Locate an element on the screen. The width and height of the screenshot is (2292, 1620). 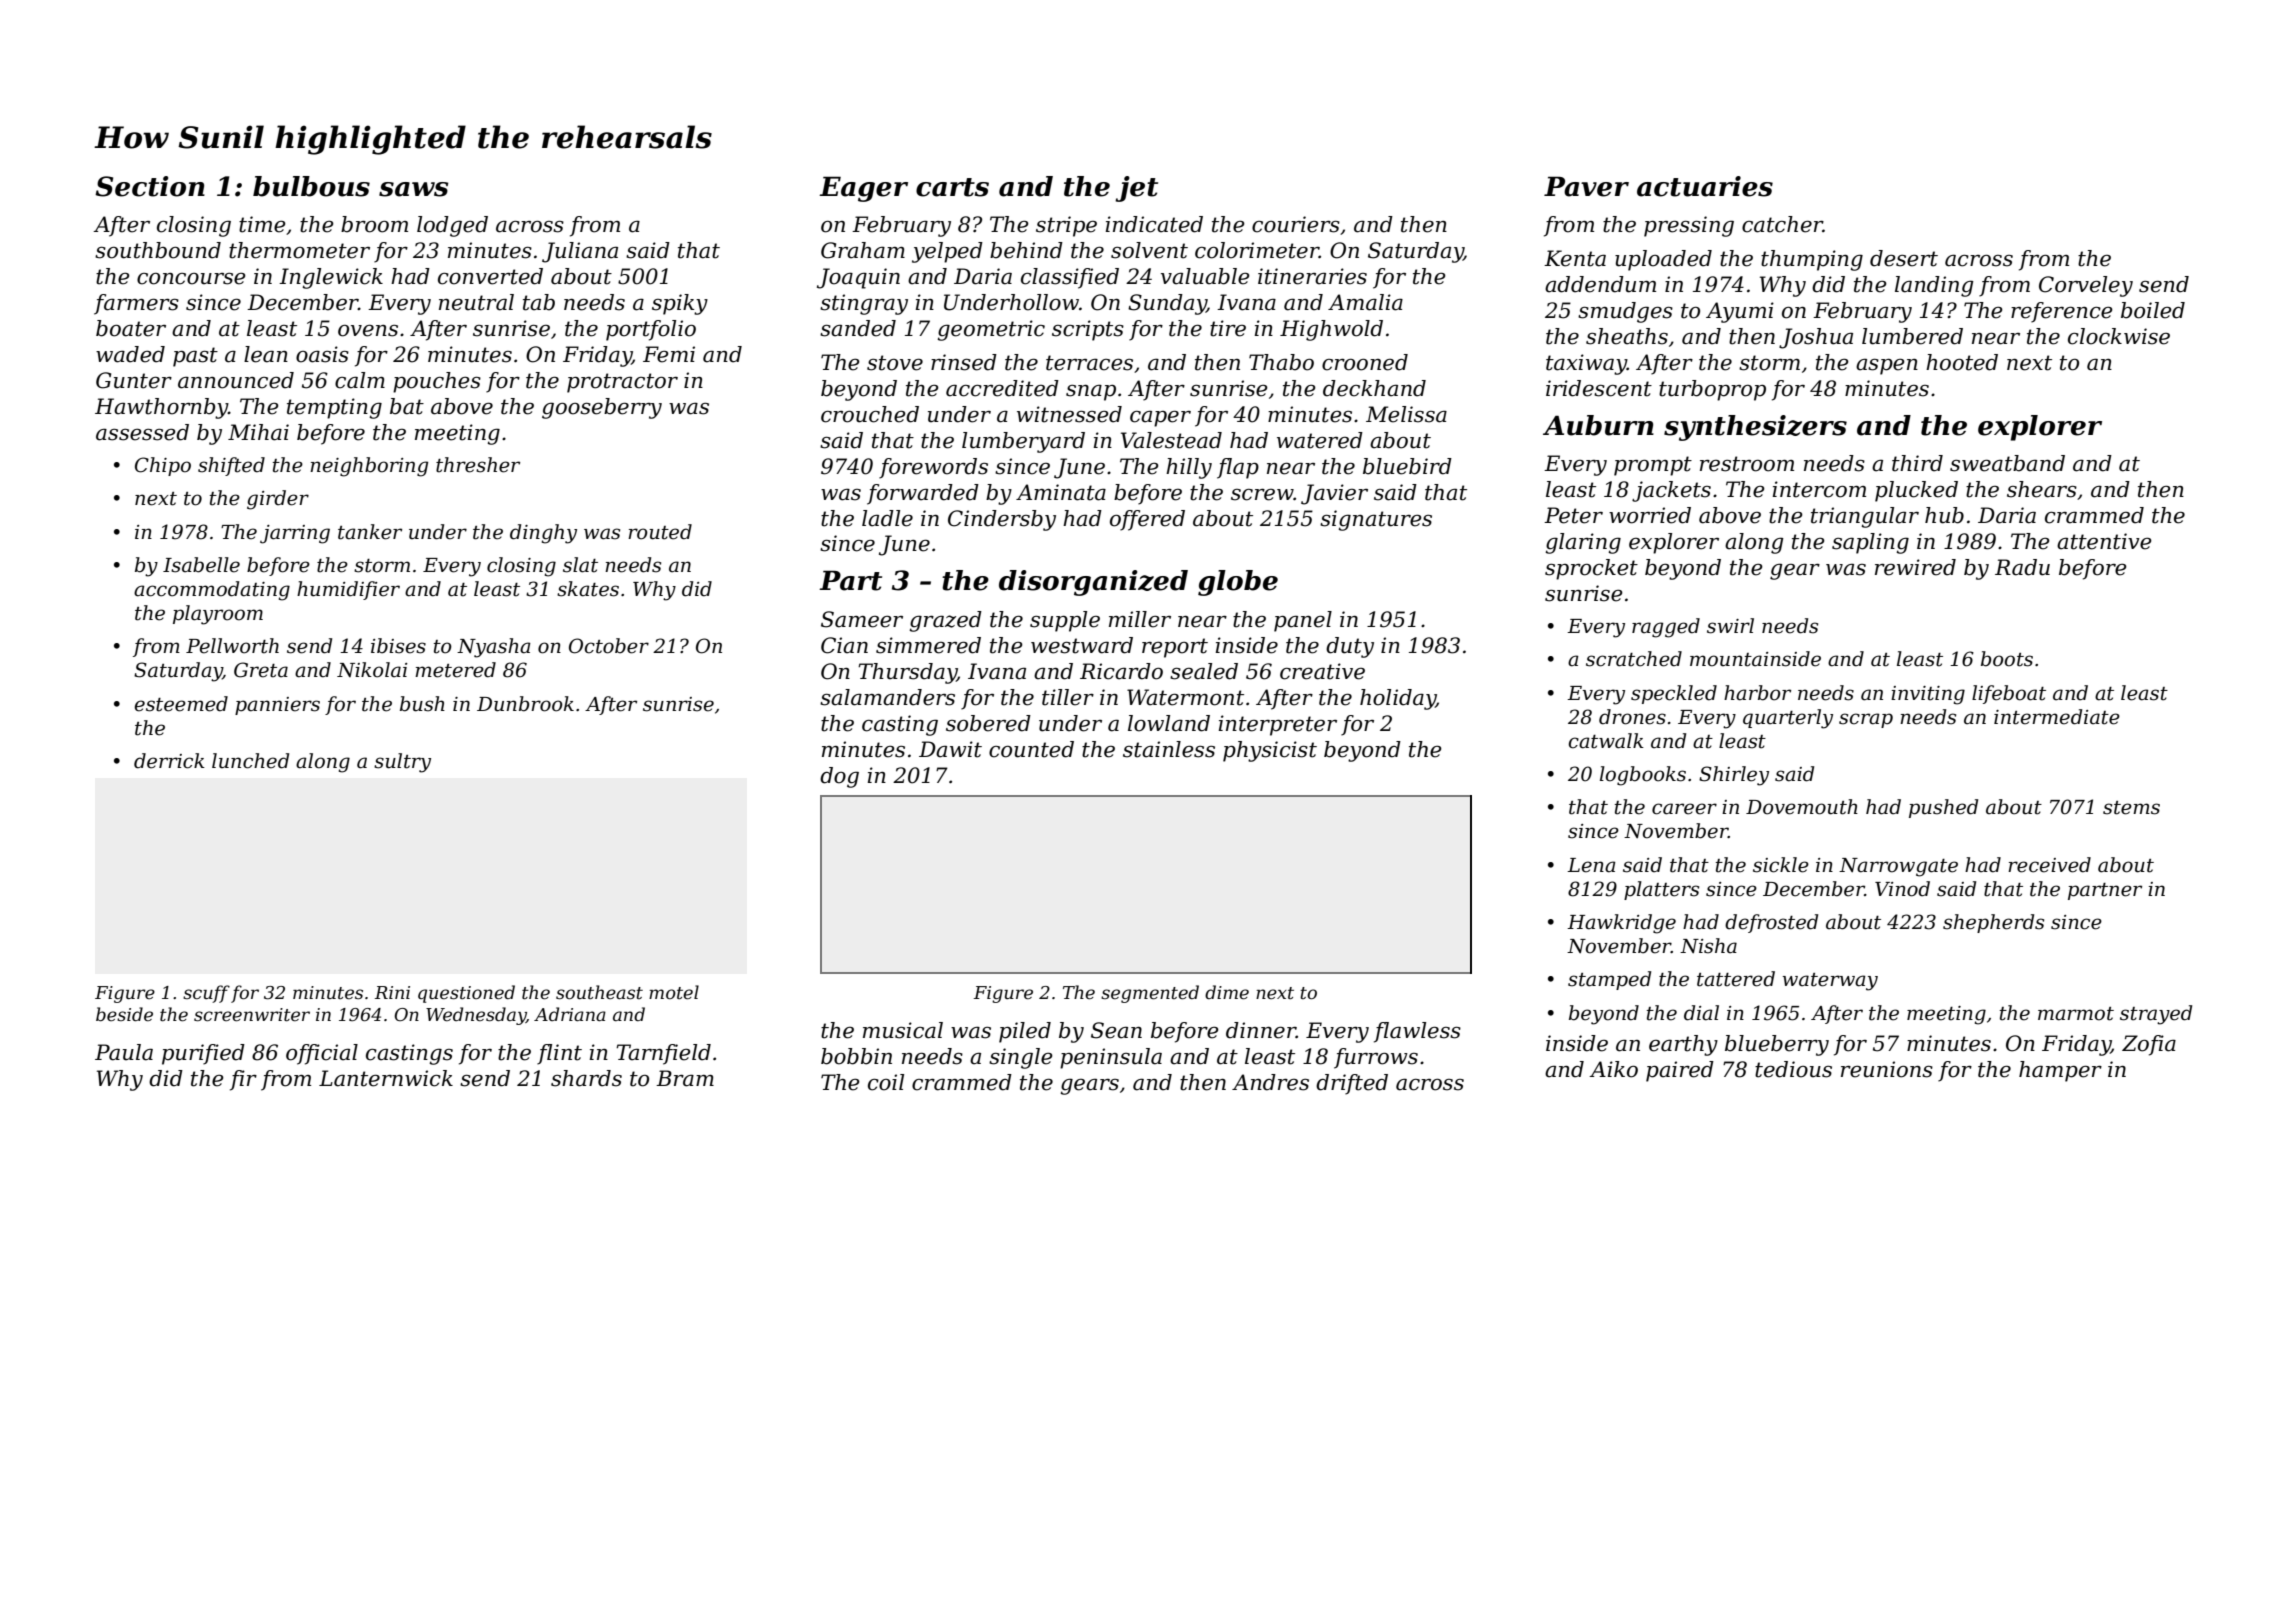
sapling is located at coordinates (1870, 543).
